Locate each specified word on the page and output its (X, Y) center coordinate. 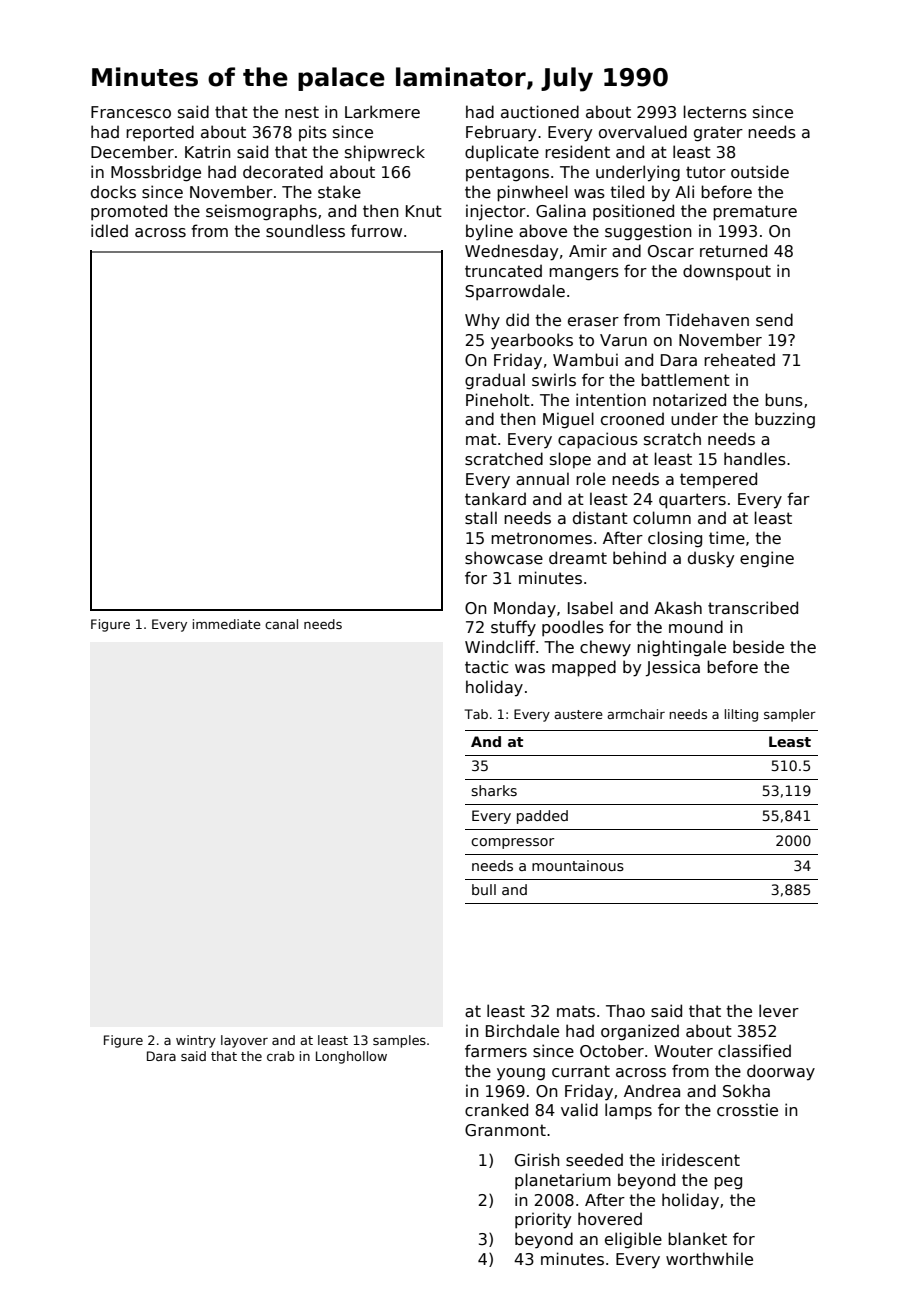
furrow (376, 231)
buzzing (785, 420)
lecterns (715, 112)
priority (543, 1220)
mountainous (578, 865)
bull (484, 889)
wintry (196, 1041)
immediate (227, 624)
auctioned (540, 112)
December (132, 152)
